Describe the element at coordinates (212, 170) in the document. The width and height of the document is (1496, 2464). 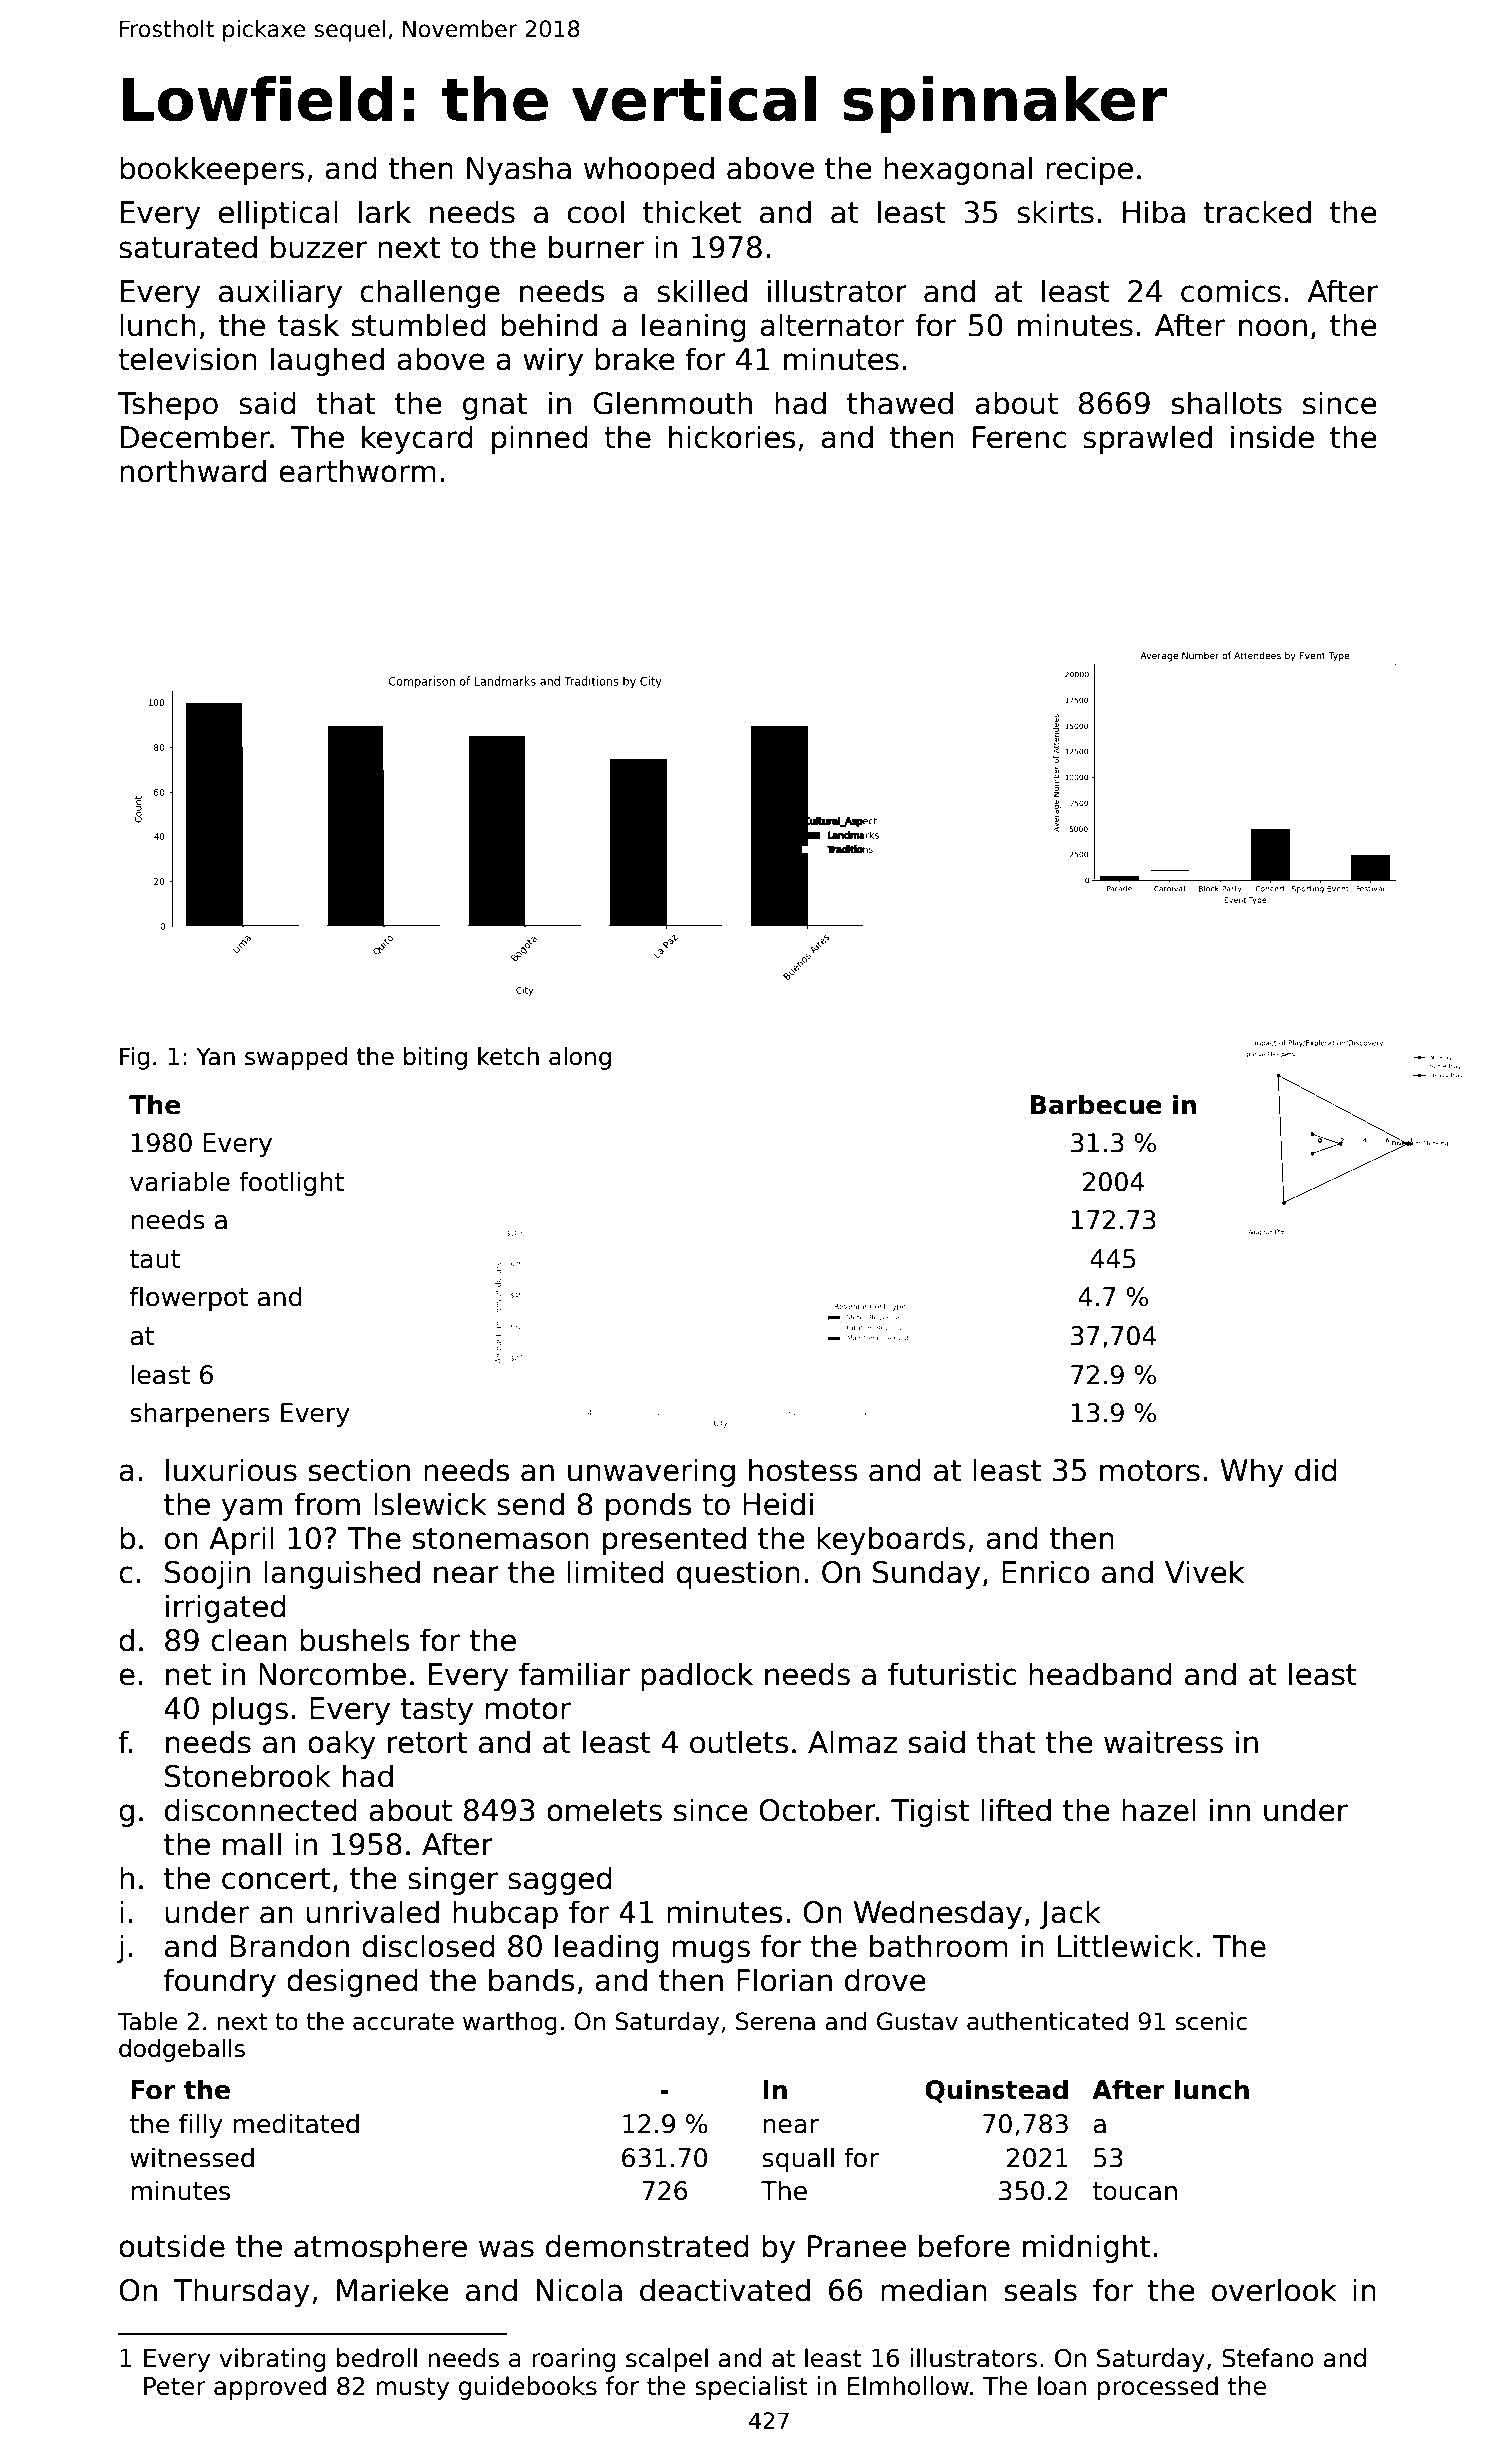
I see `bookkeepers` at that location.
